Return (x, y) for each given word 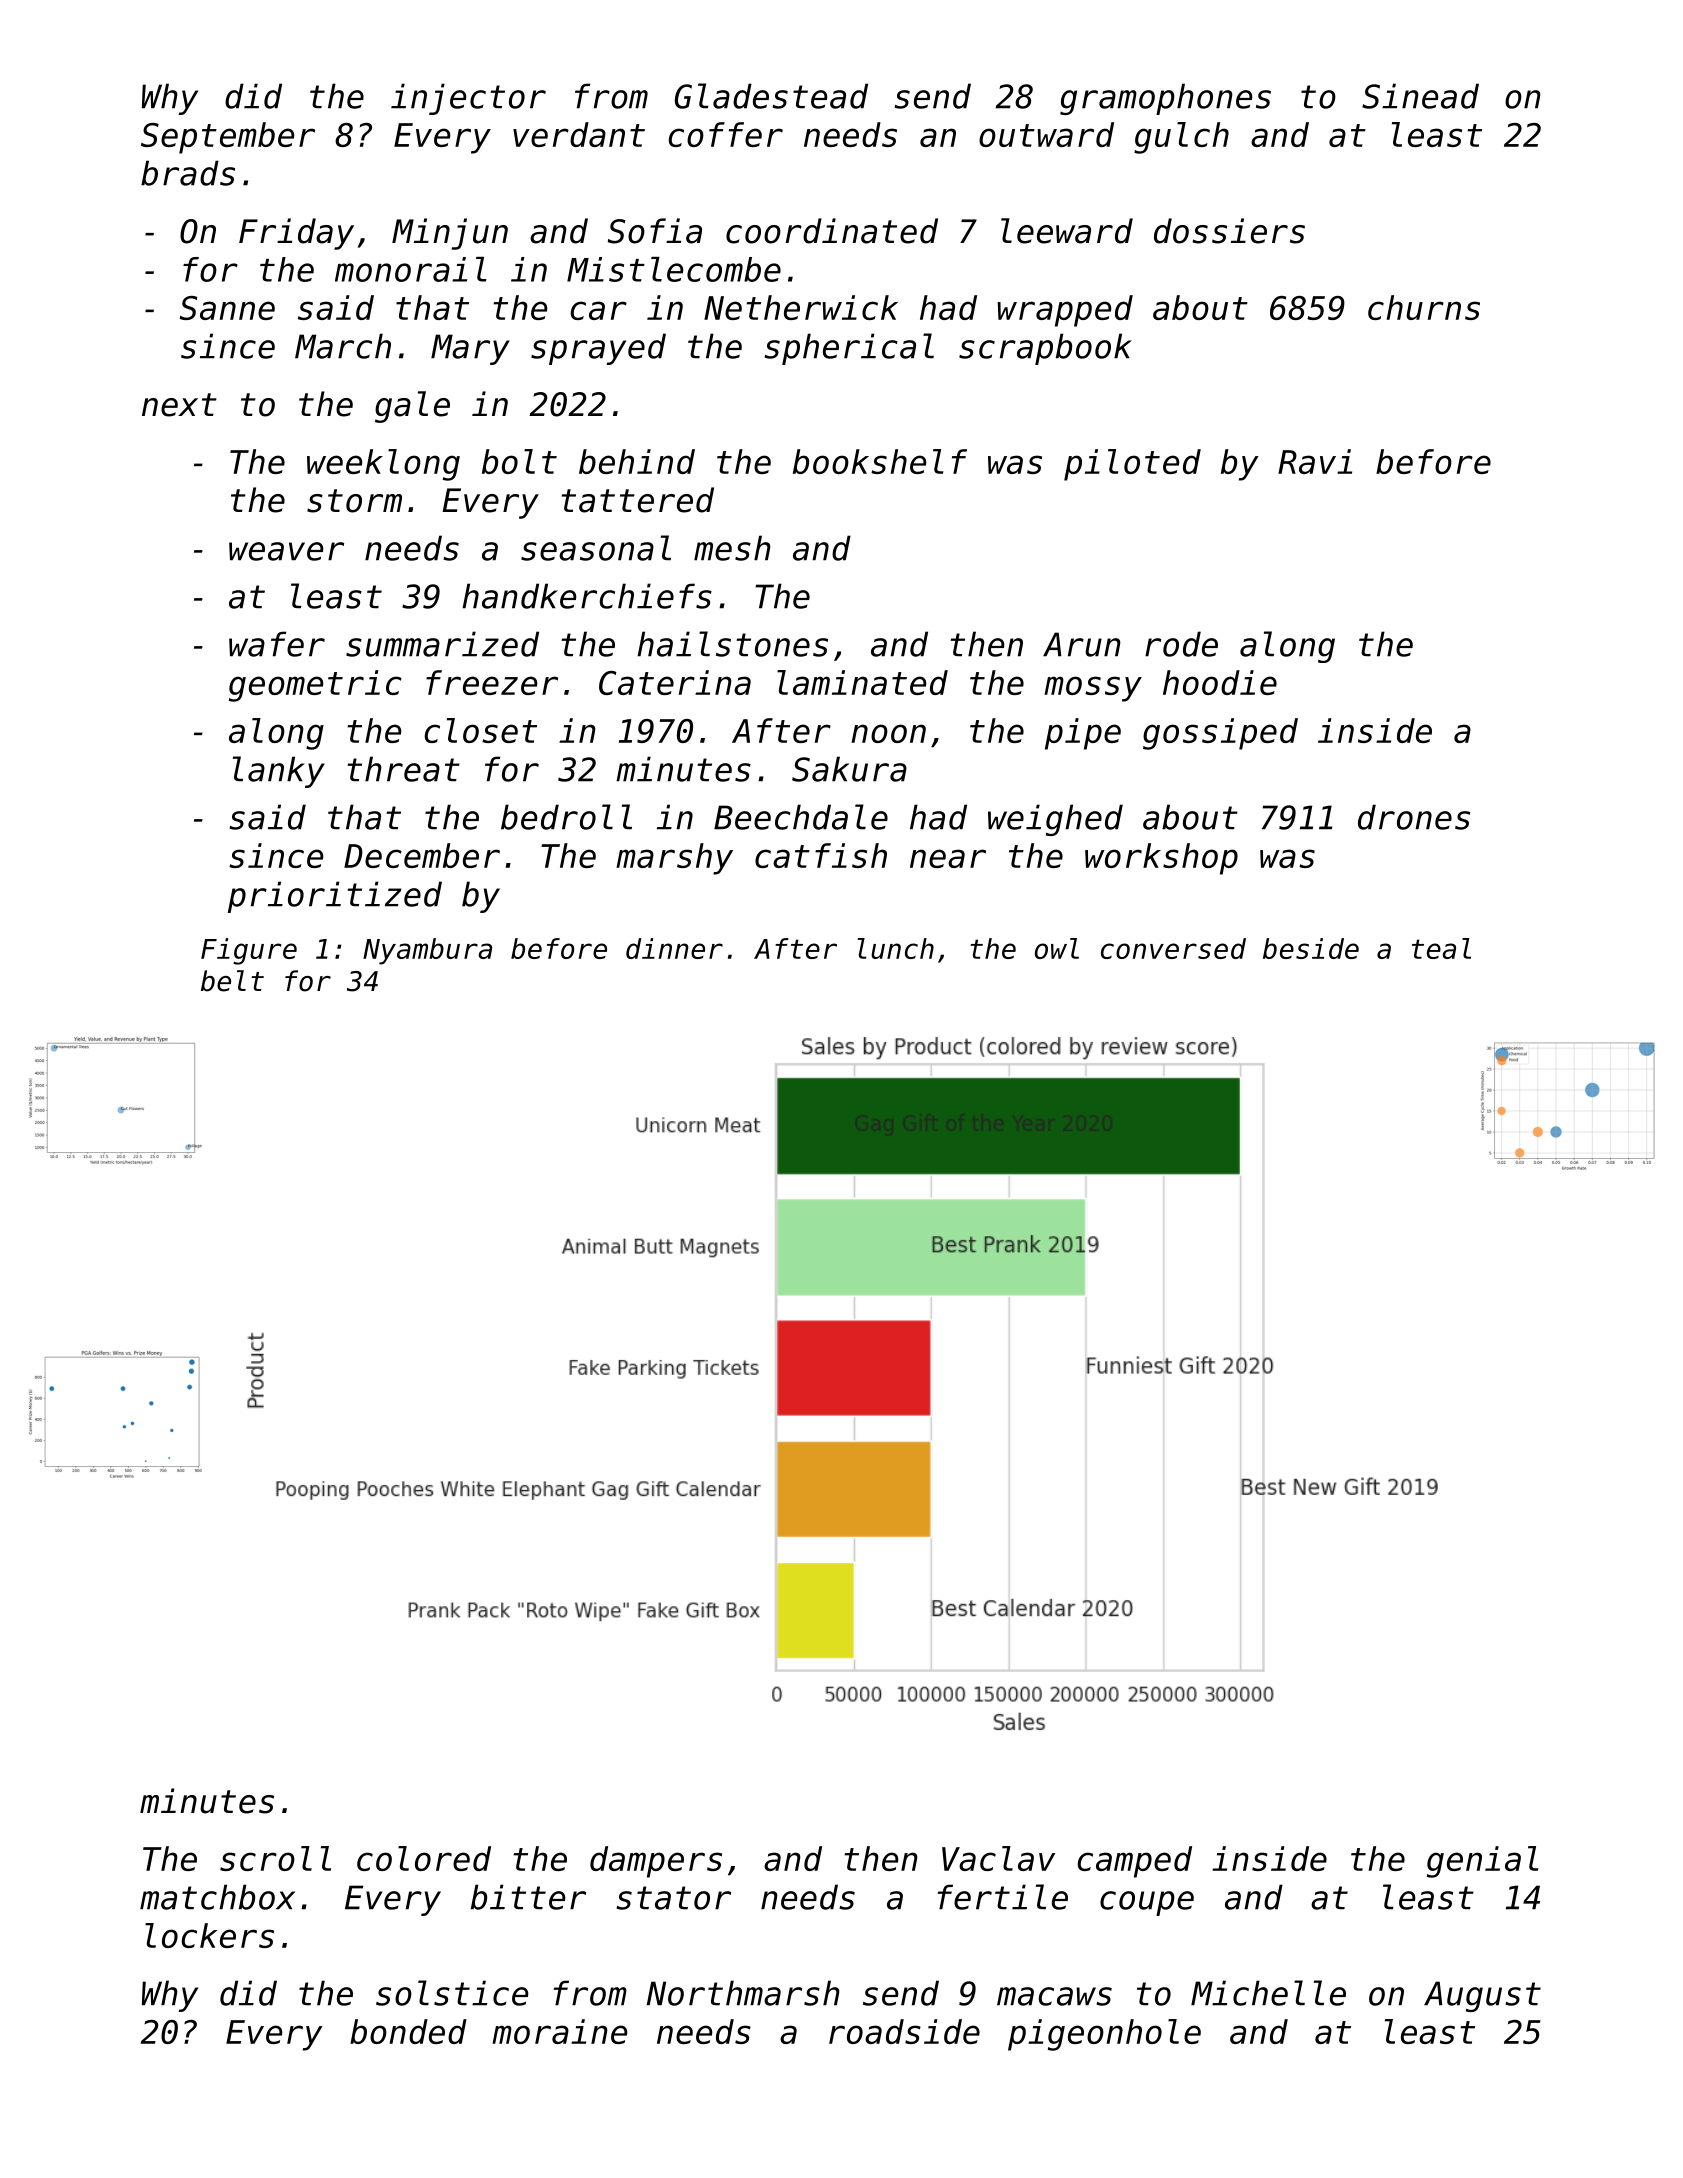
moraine (560, 2031)
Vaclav (998, 1858)
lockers (209, 1935)
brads (188, 173)
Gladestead (771, 96)
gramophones (1165, 99)
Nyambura (427, 951)
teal (1441, 948)
